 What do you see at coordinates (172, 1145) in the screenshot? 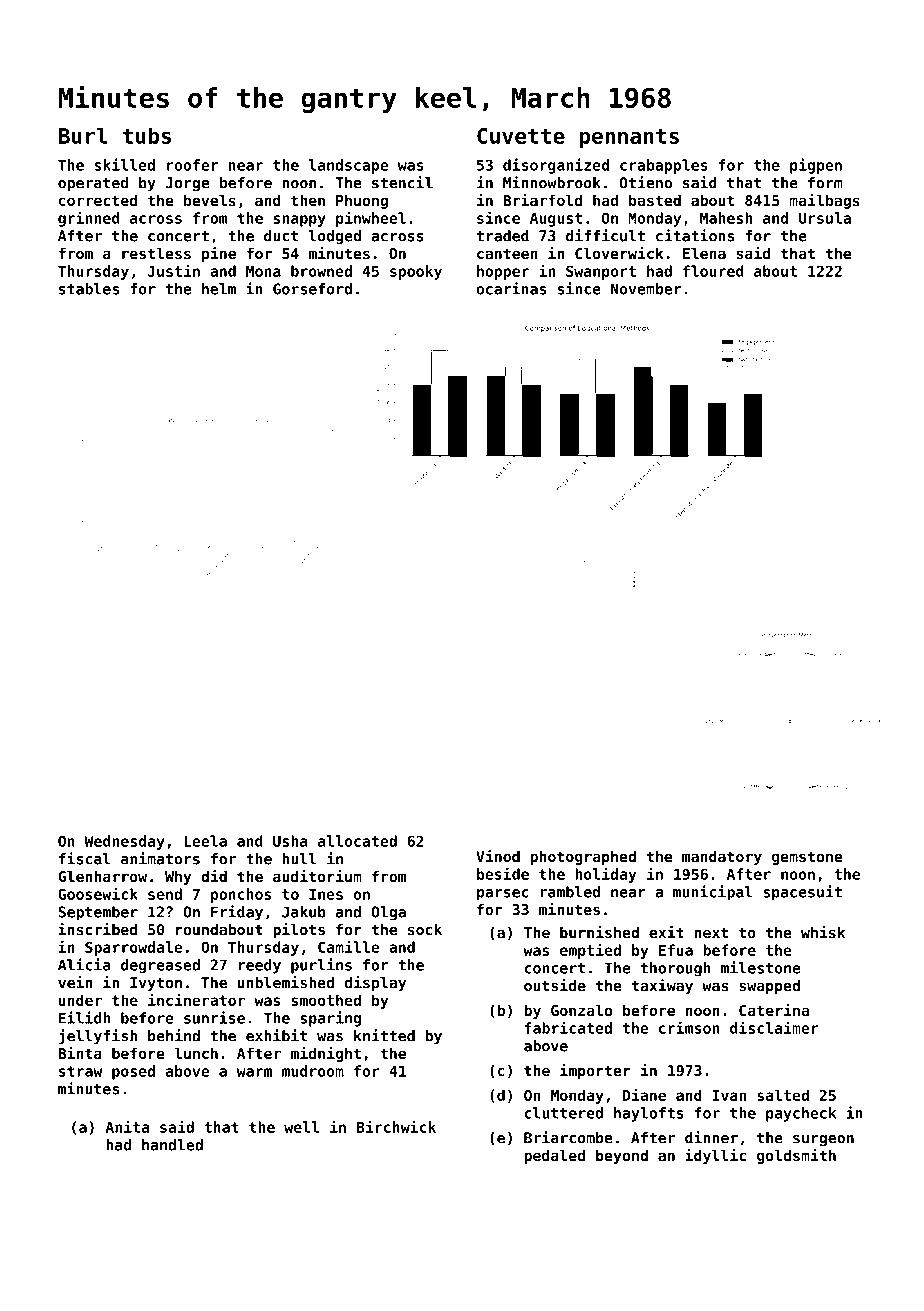
I see `handled` at bounding box center [172, 1145].
